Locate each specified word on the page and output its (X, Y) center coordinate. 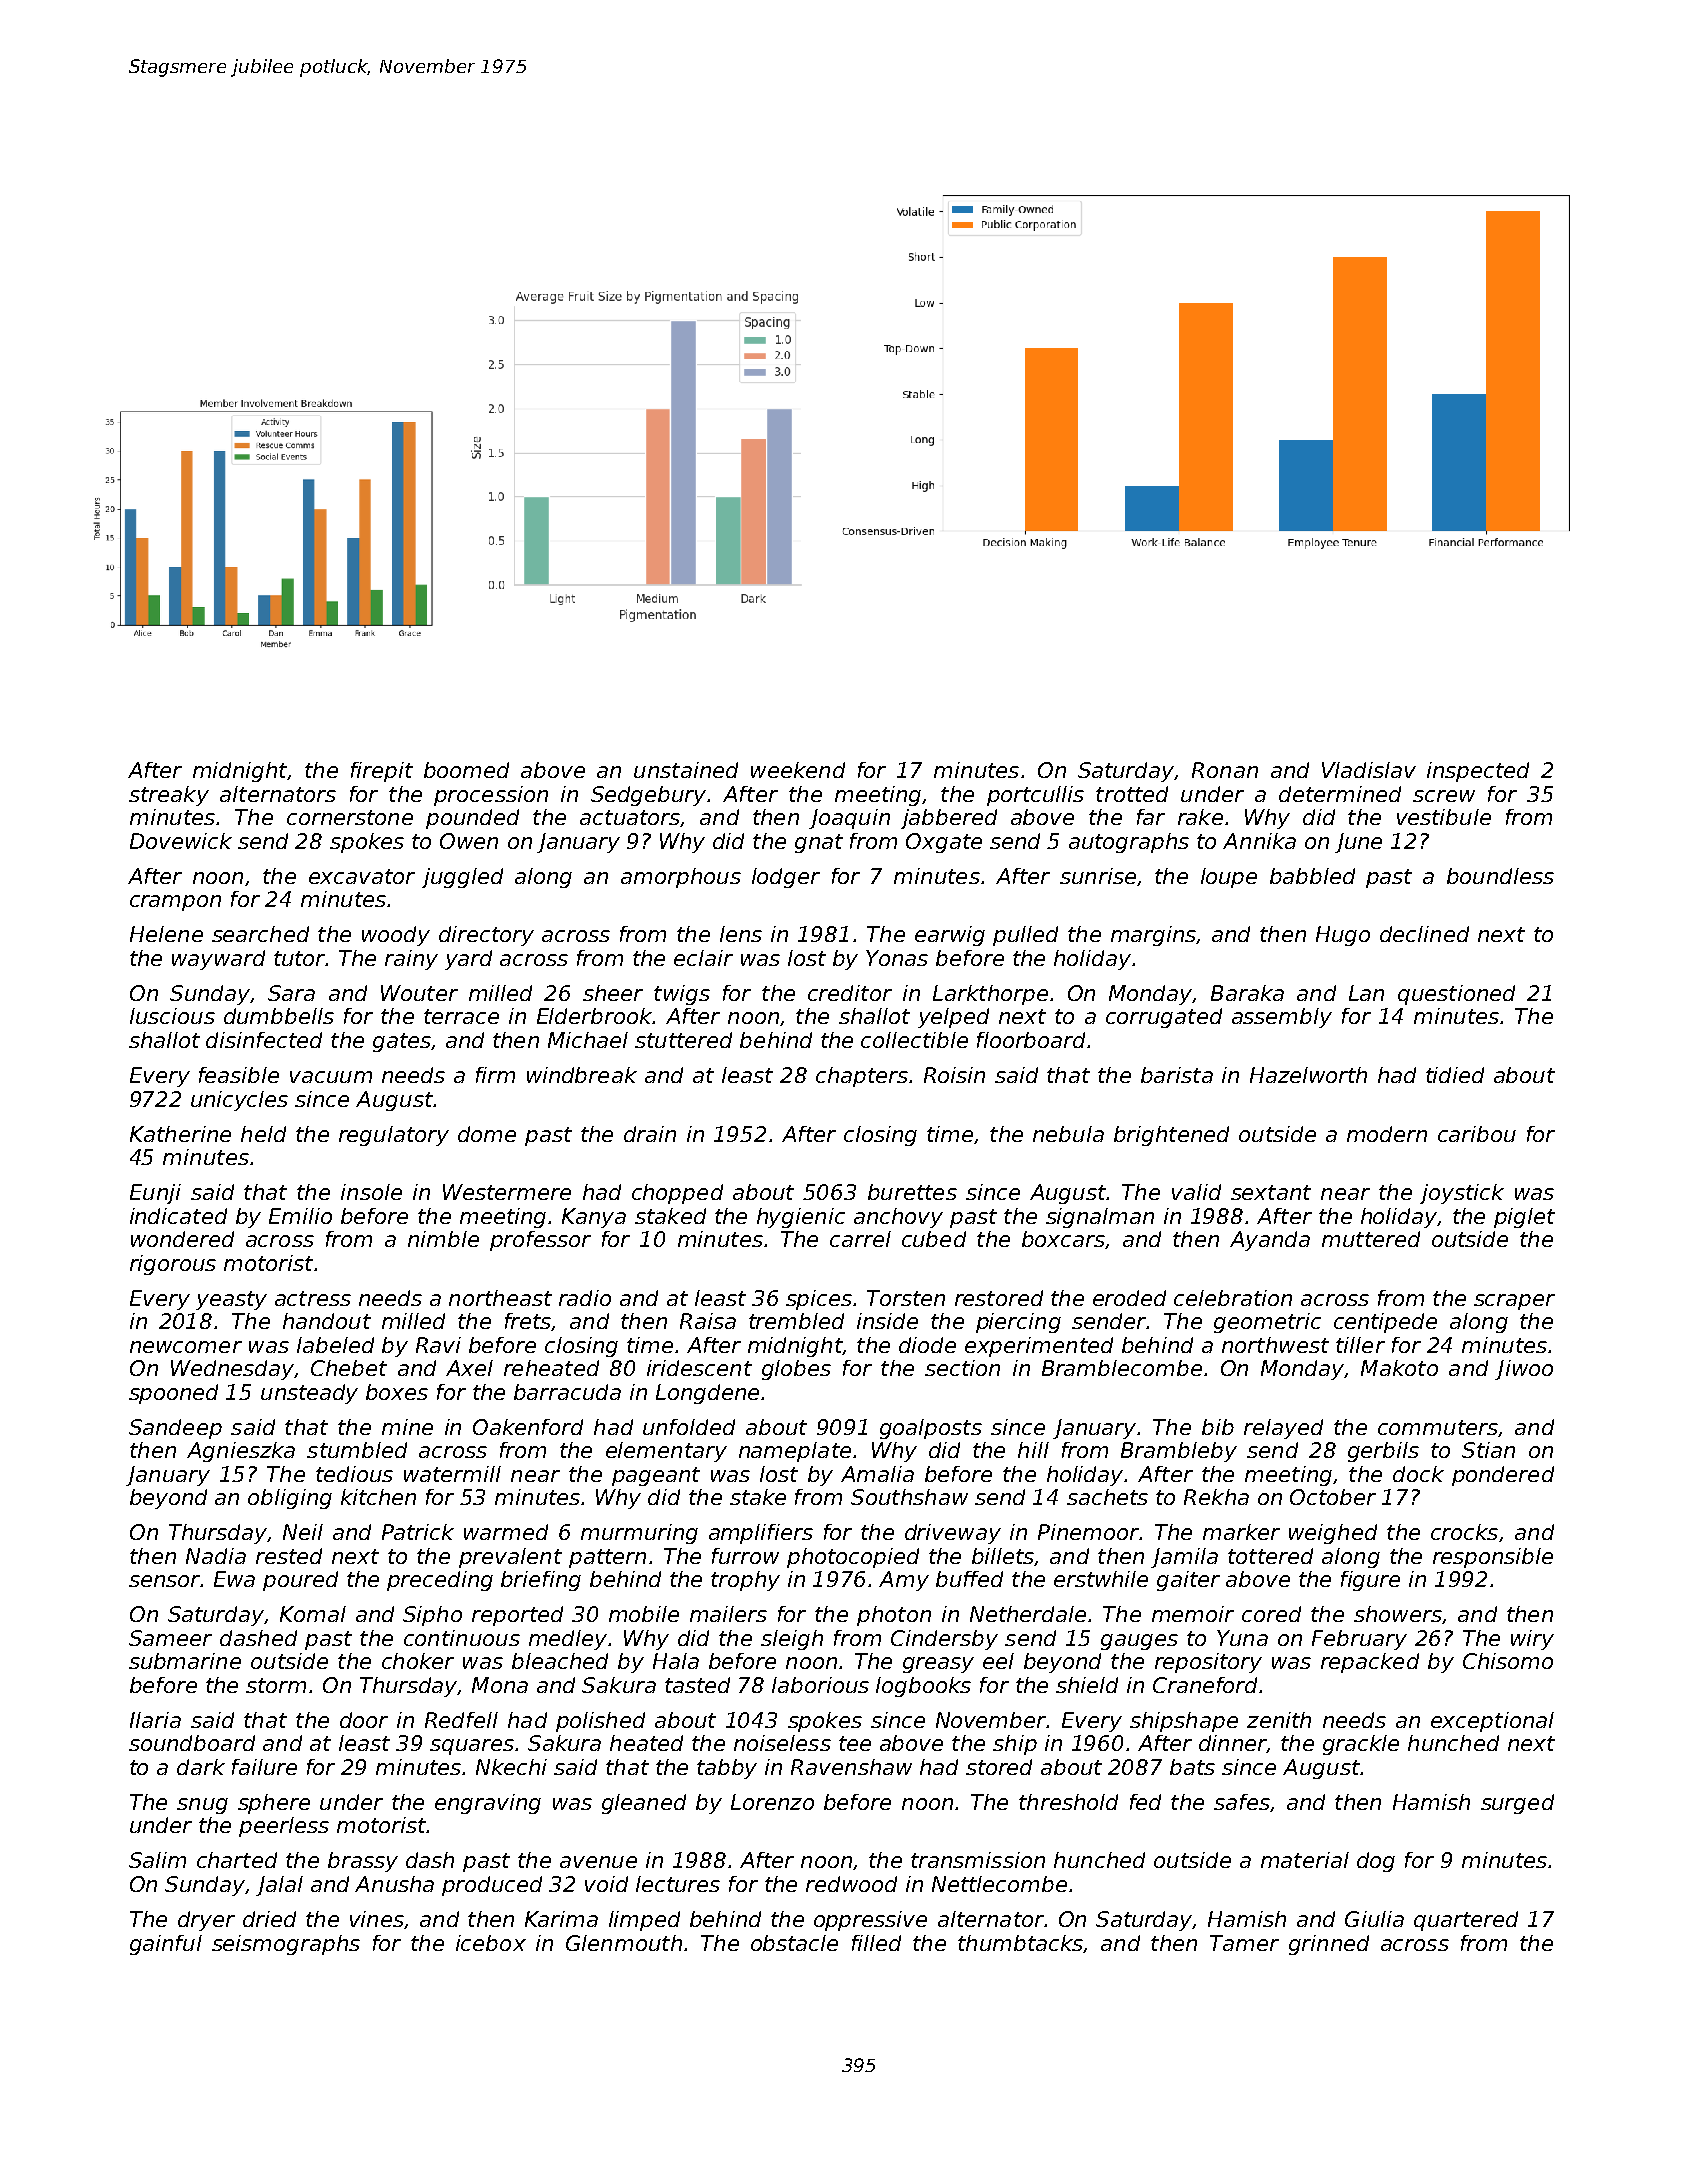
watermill (452, 1474)
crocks (1464, 1532)
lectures (678, 1884)
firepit (382, 772)
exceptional (1492, 1722)
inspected (1478, 772)
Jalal (279, 1886)
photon (894, 1616)
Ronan (1225, 770)
